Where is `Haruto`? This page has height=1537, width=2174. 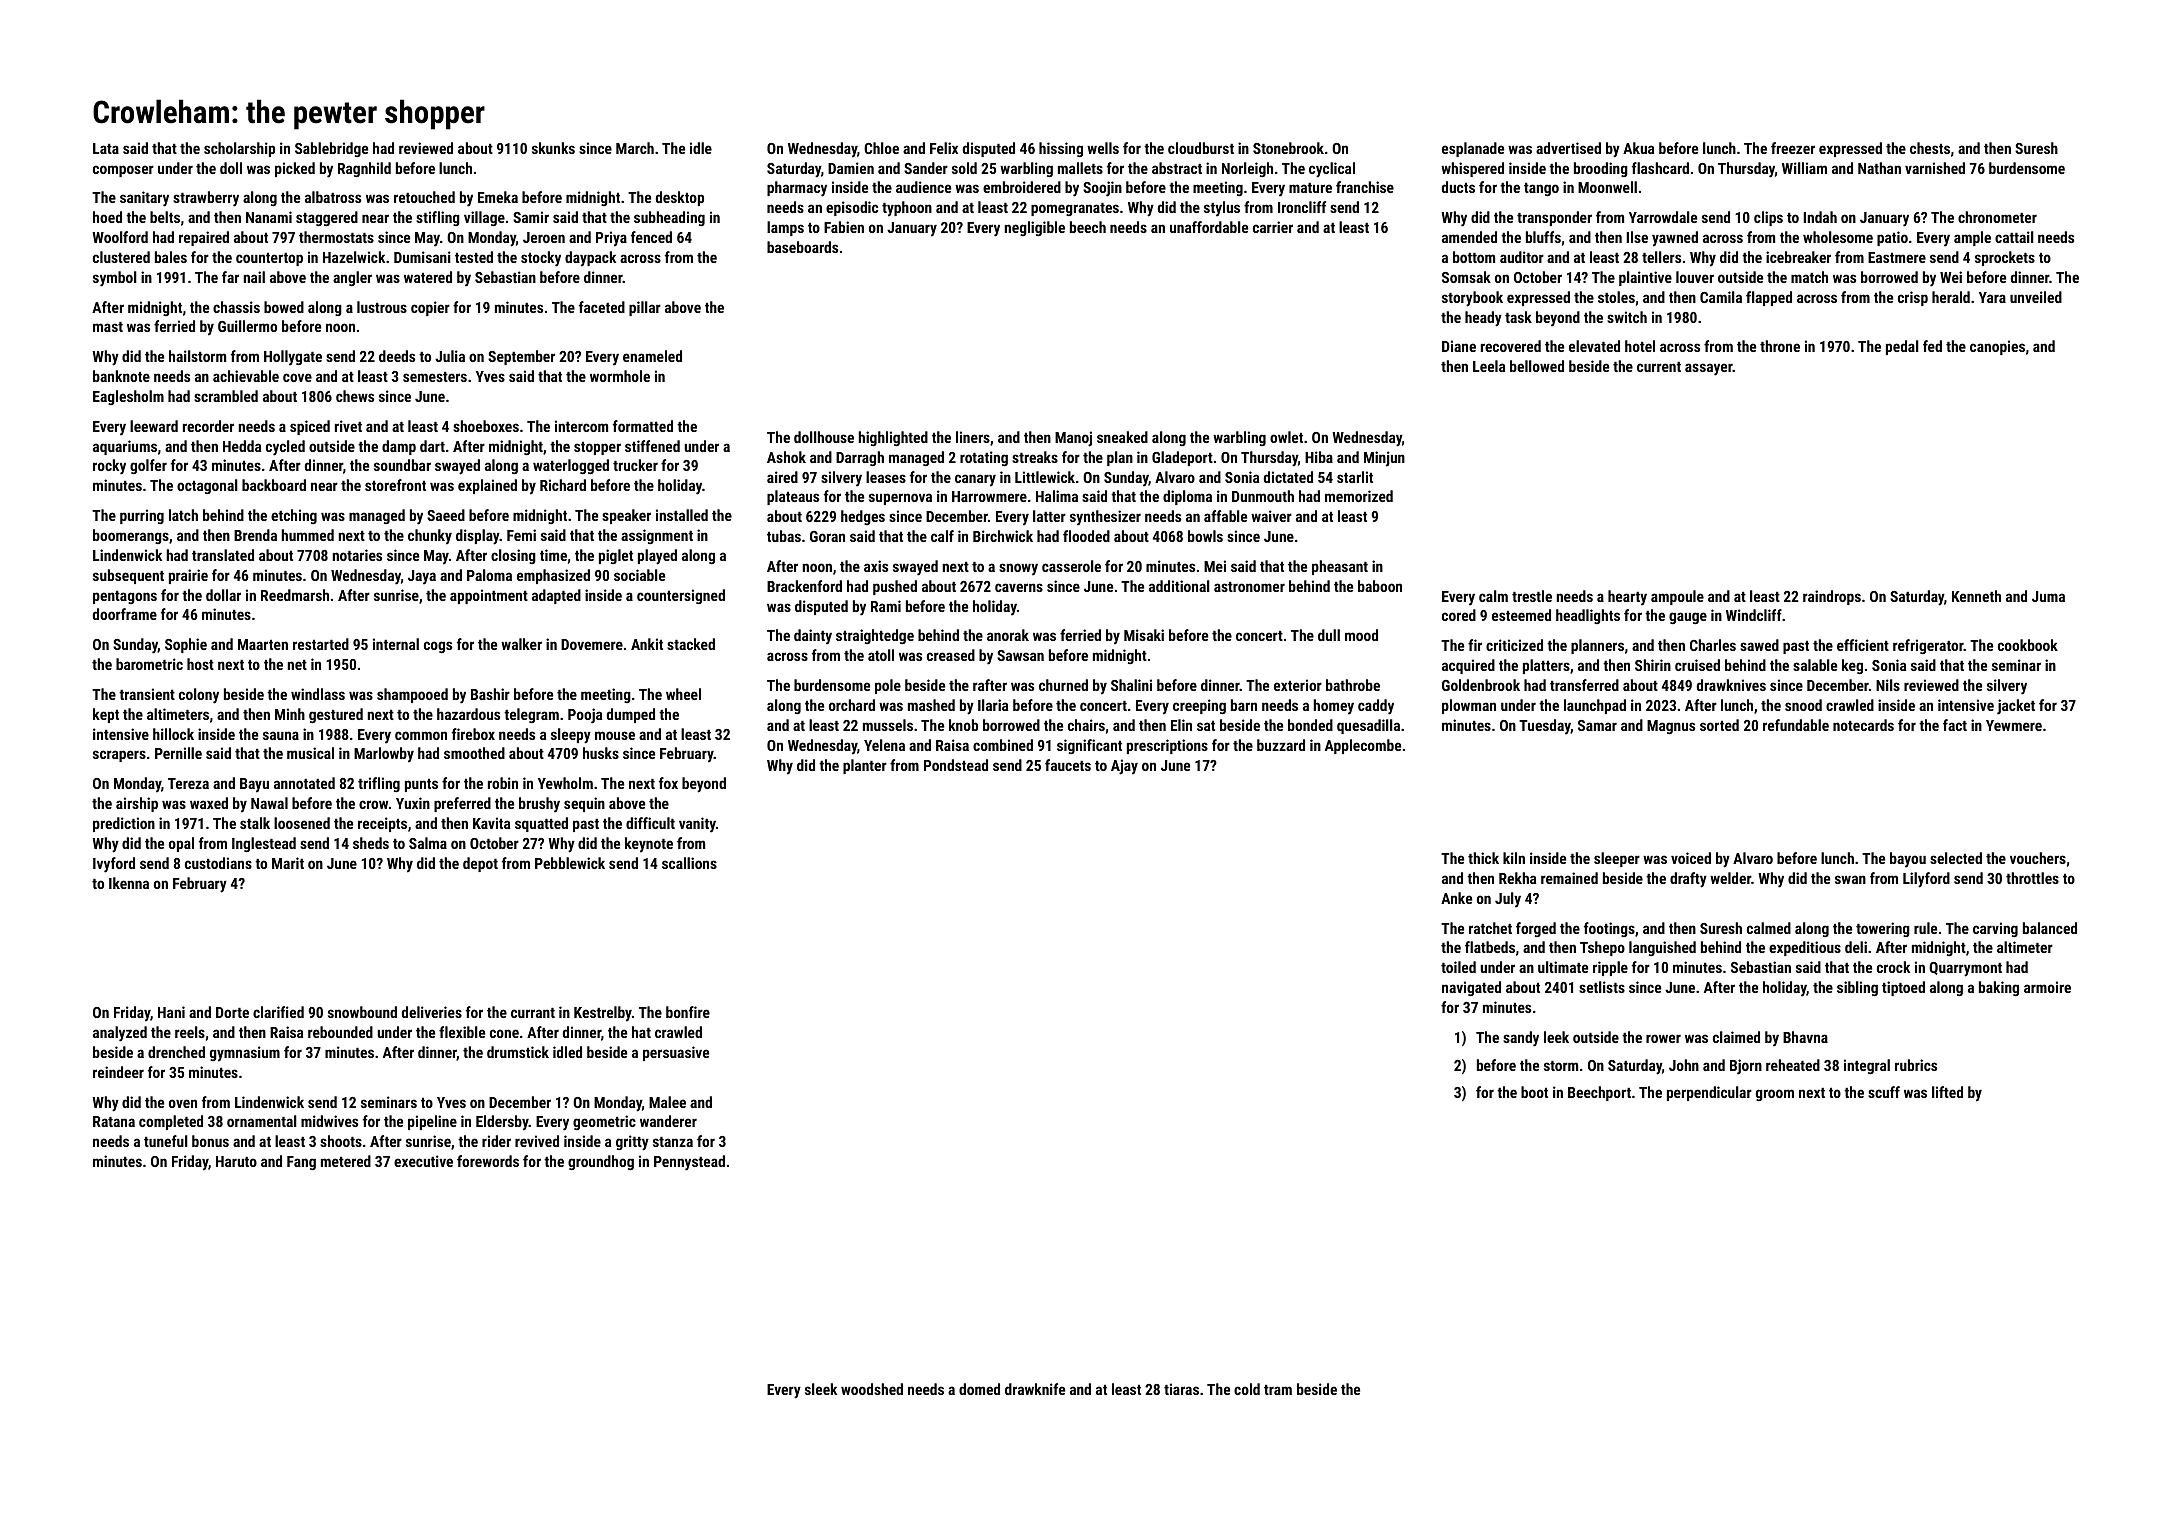 Haruto is located at coordinates (236, 1161).
